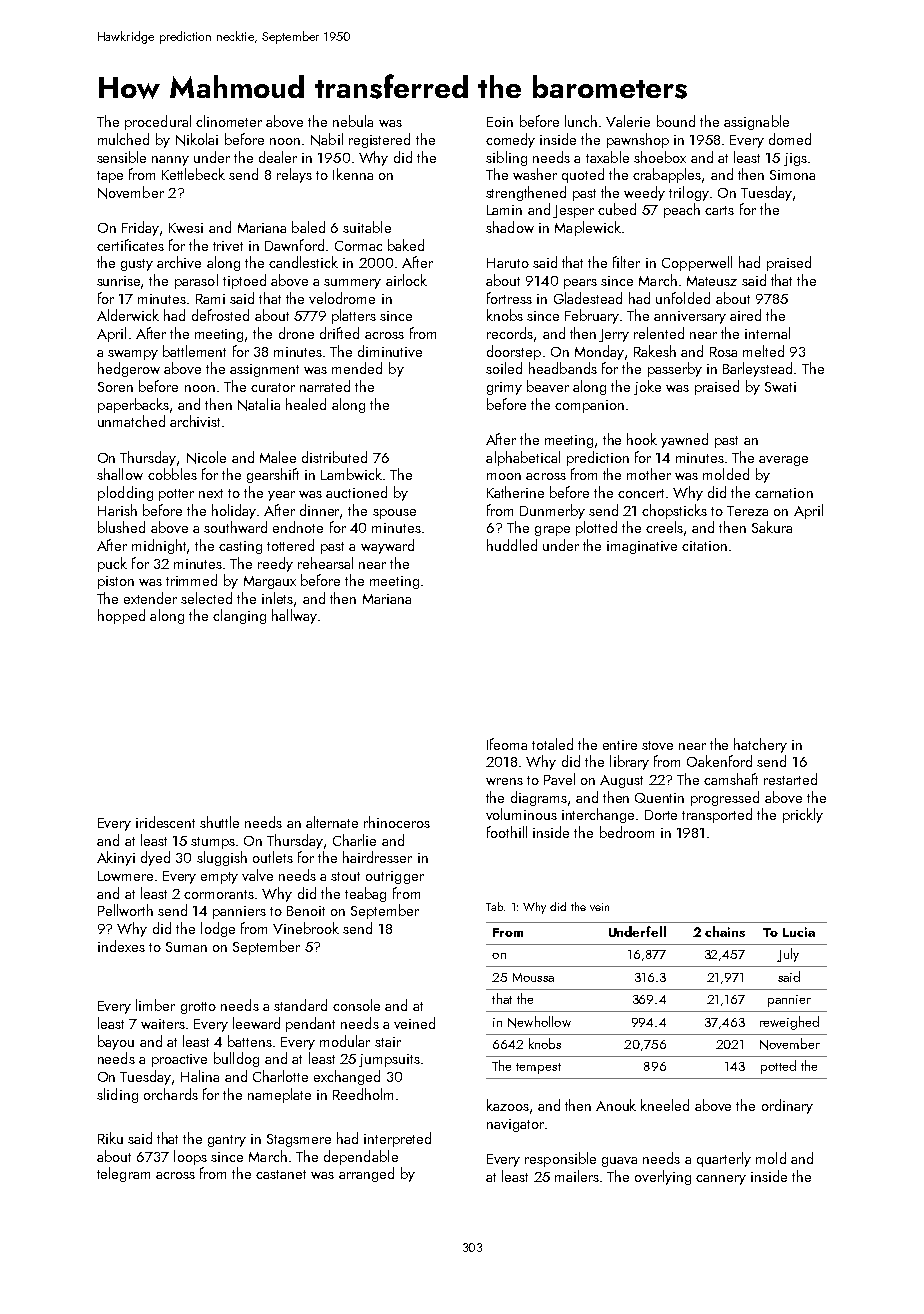 This image has width=924, height=1314. I want to click on Pellworth, so click(125, 910).
